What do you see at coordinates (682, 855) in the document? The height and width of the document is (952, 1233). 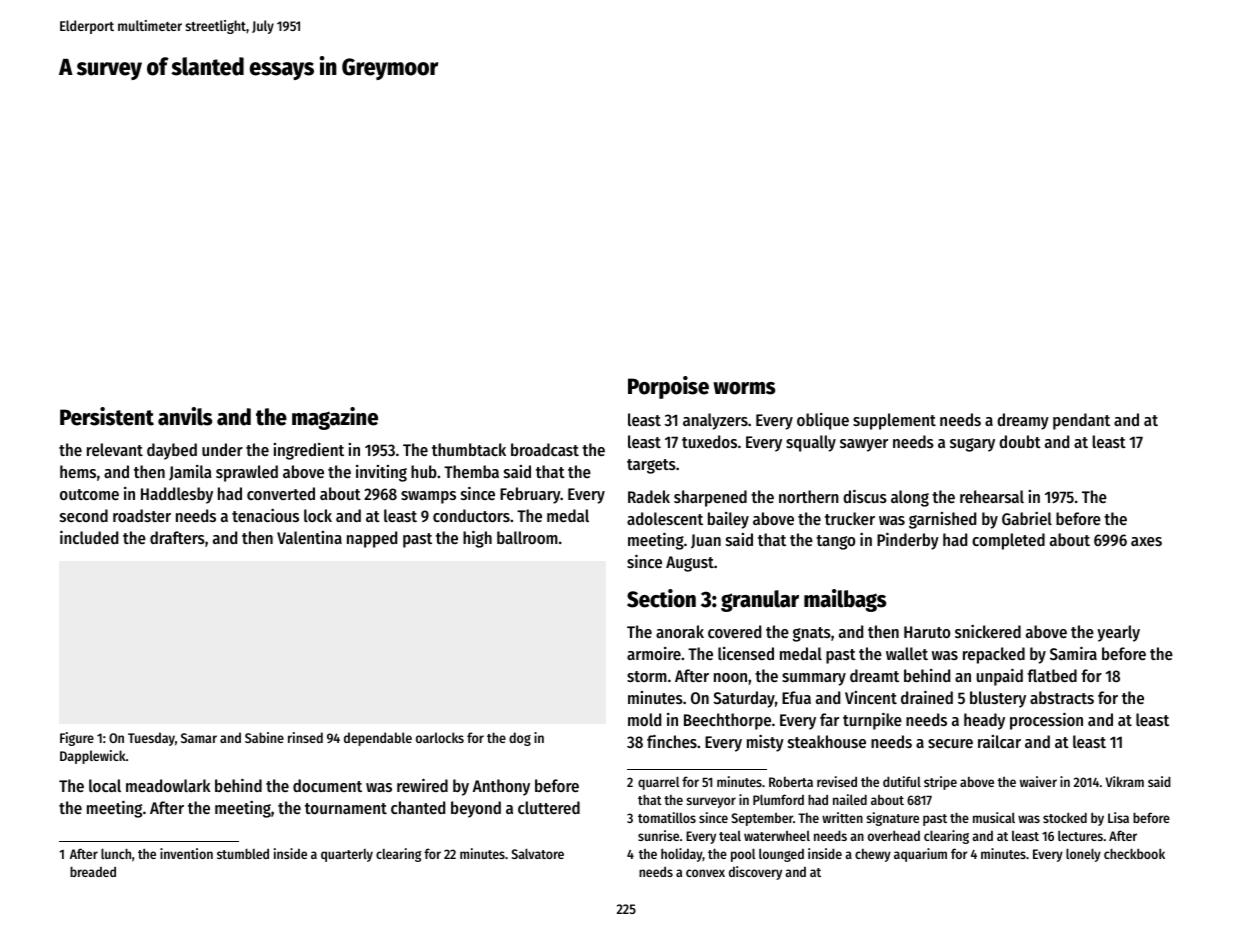 I see `holiday` at bounding box center [682, 855].
